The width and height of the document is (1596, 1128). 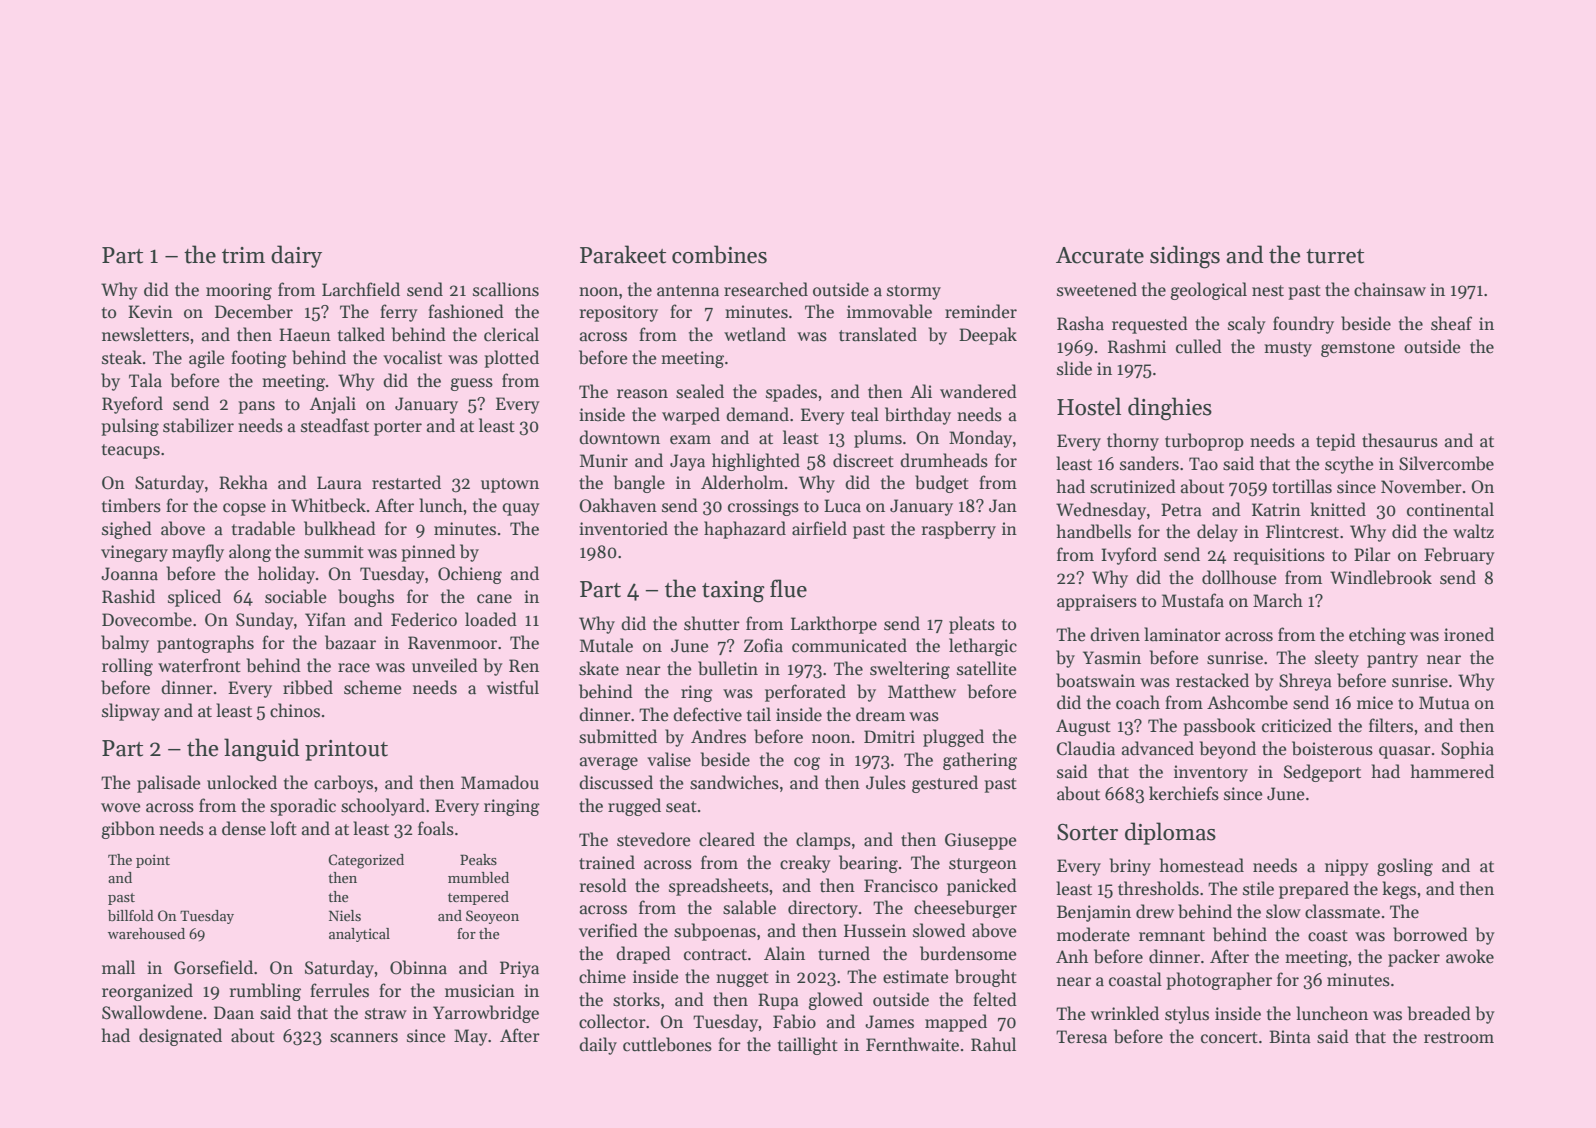 What do you see at coordinates (981, 841) in the document?
I see `Giuseppe` at bounding box center [981, 841].
